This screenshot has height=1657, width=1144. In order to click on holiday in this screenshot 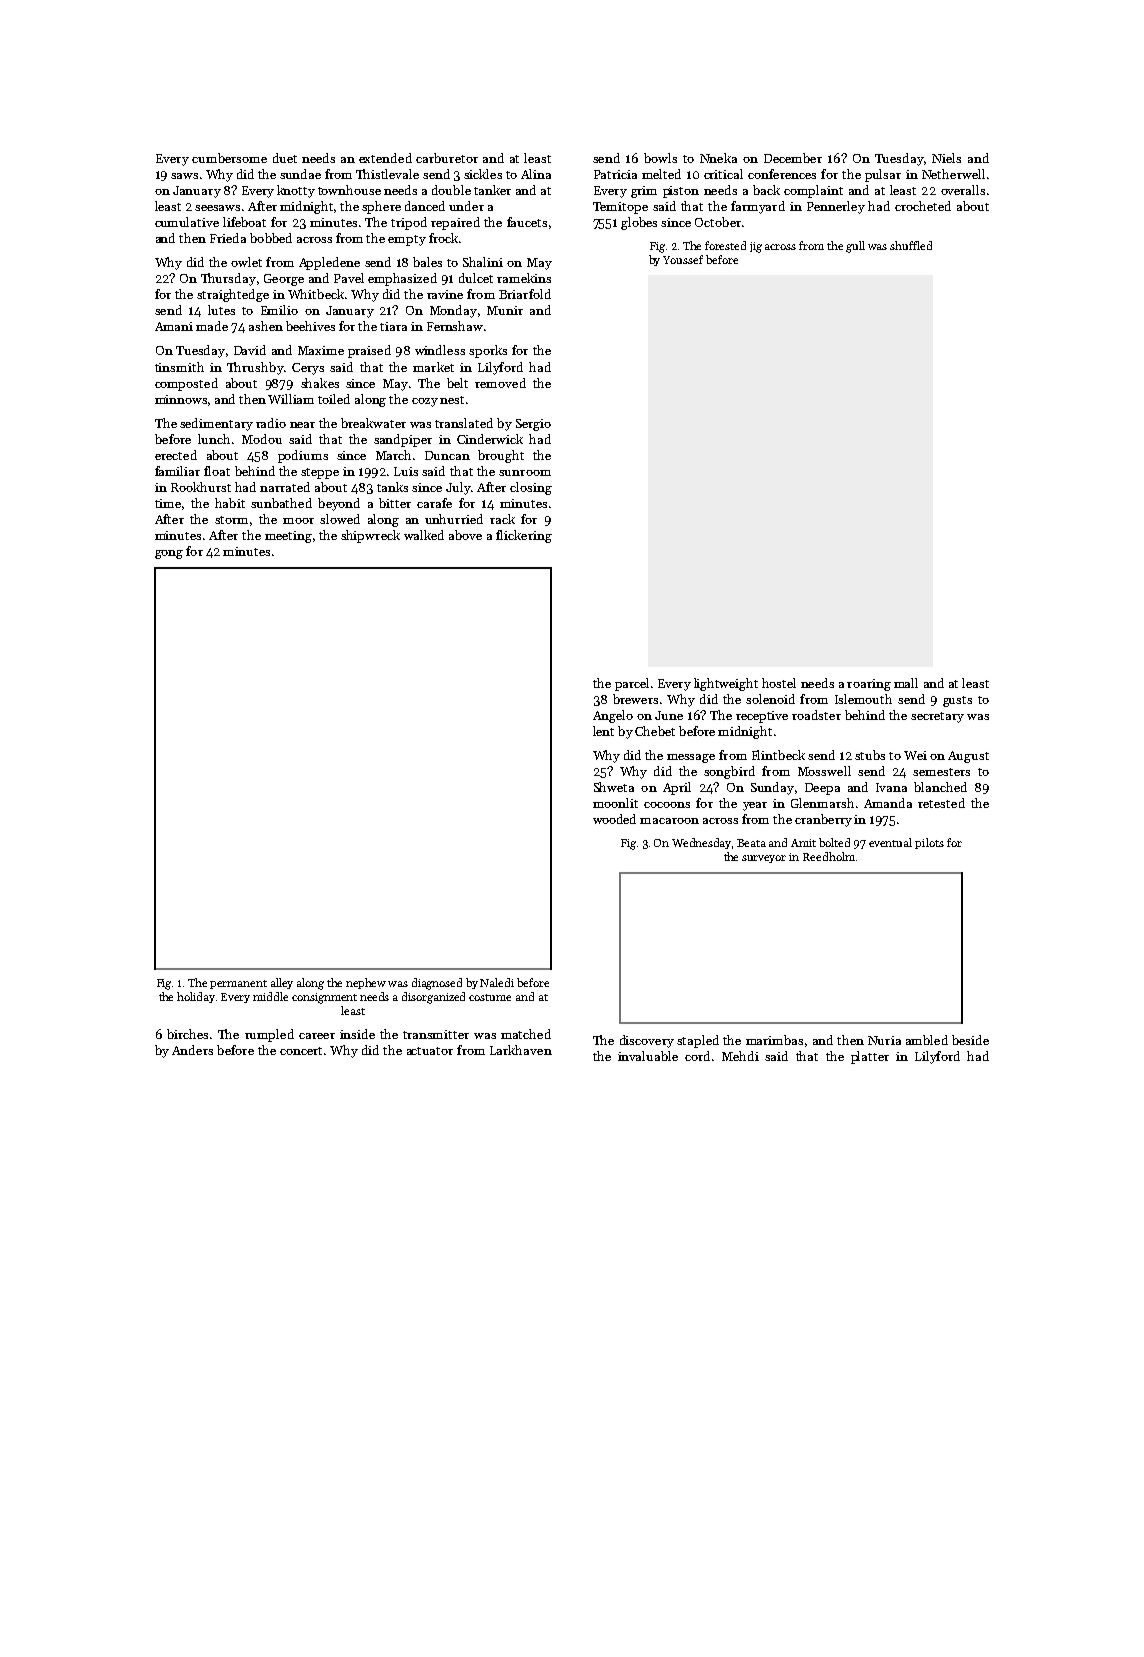, I will do `click(196, 997)`.
